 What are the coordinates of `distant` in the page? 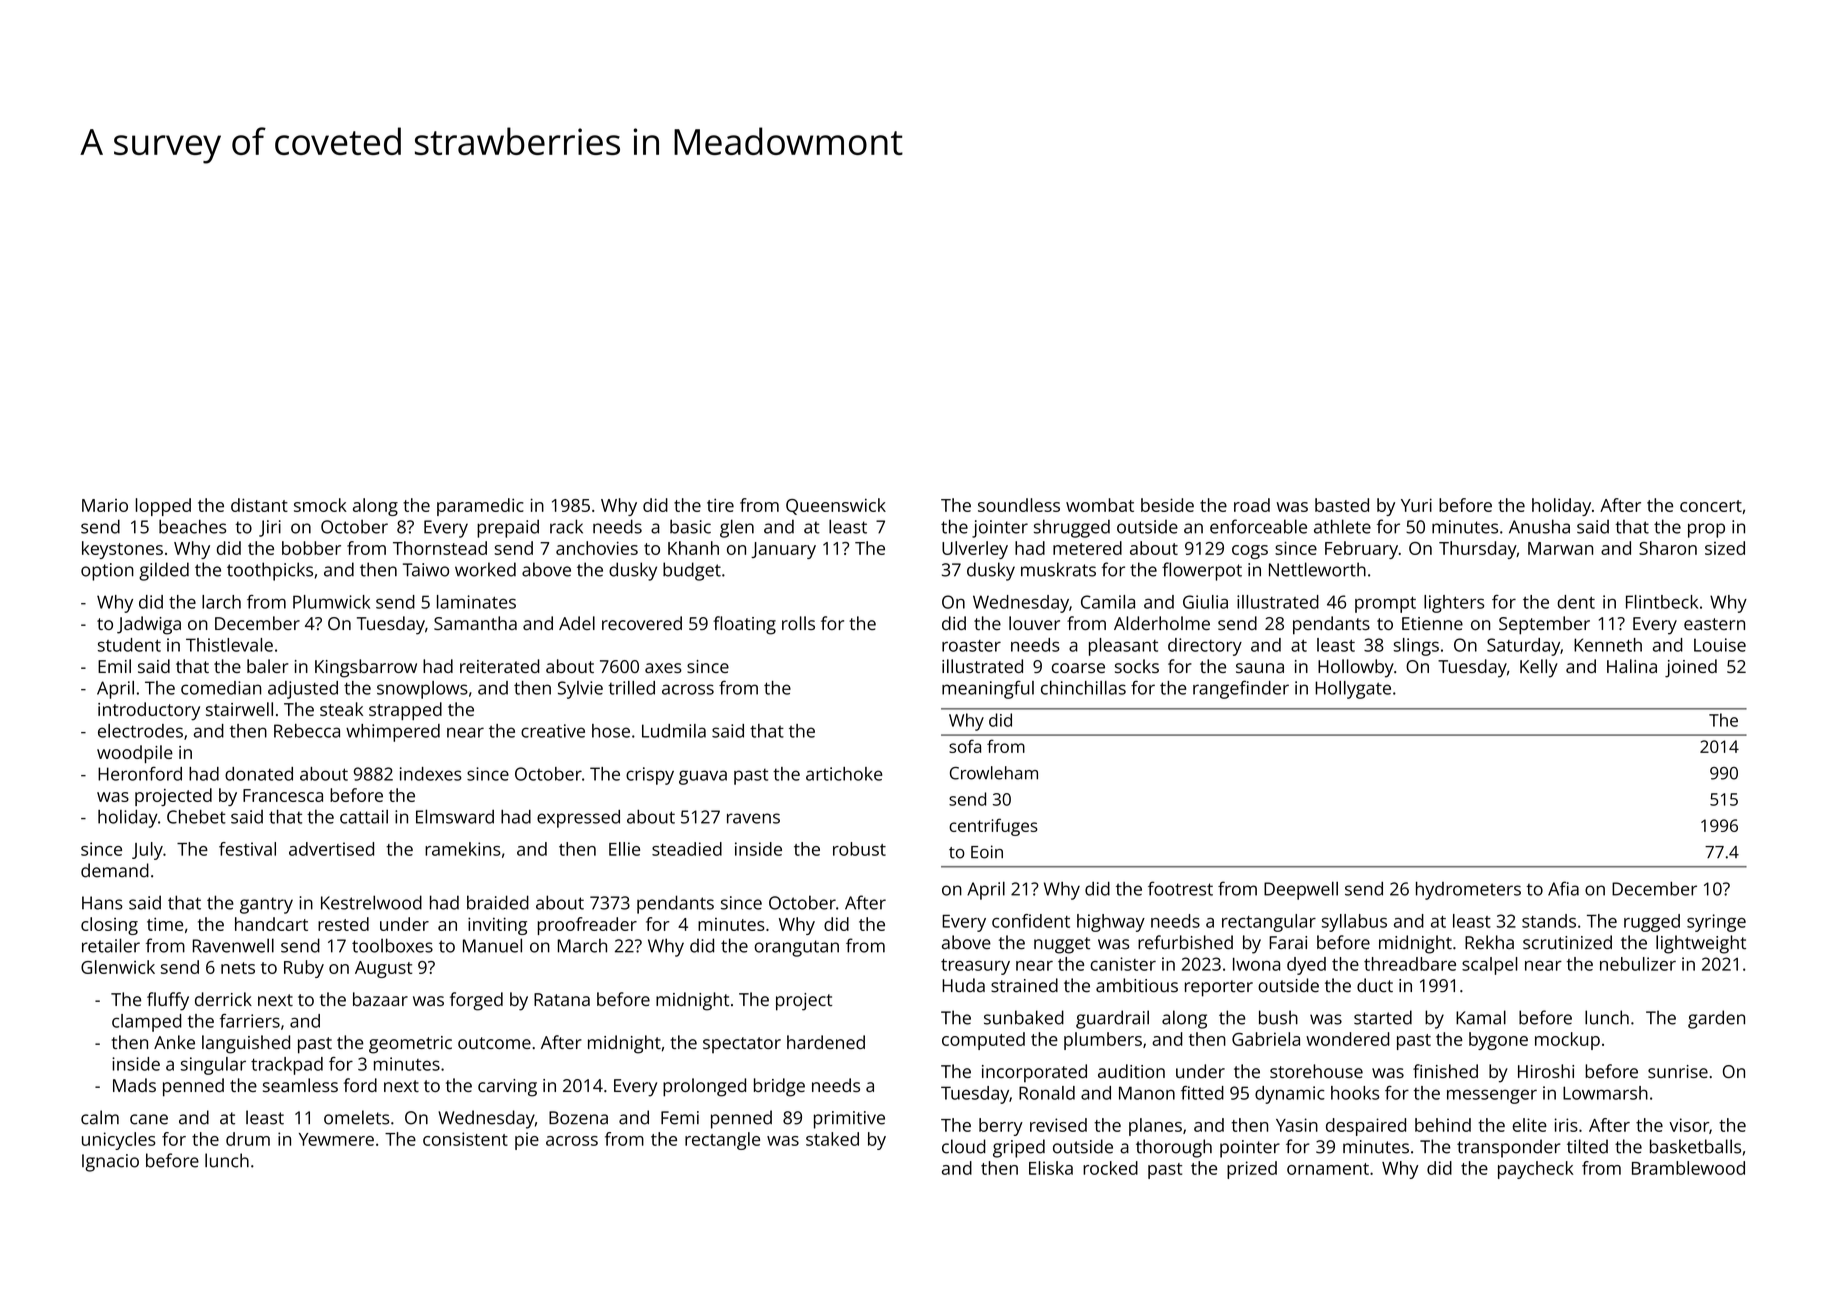 It's located at (259, 505).
